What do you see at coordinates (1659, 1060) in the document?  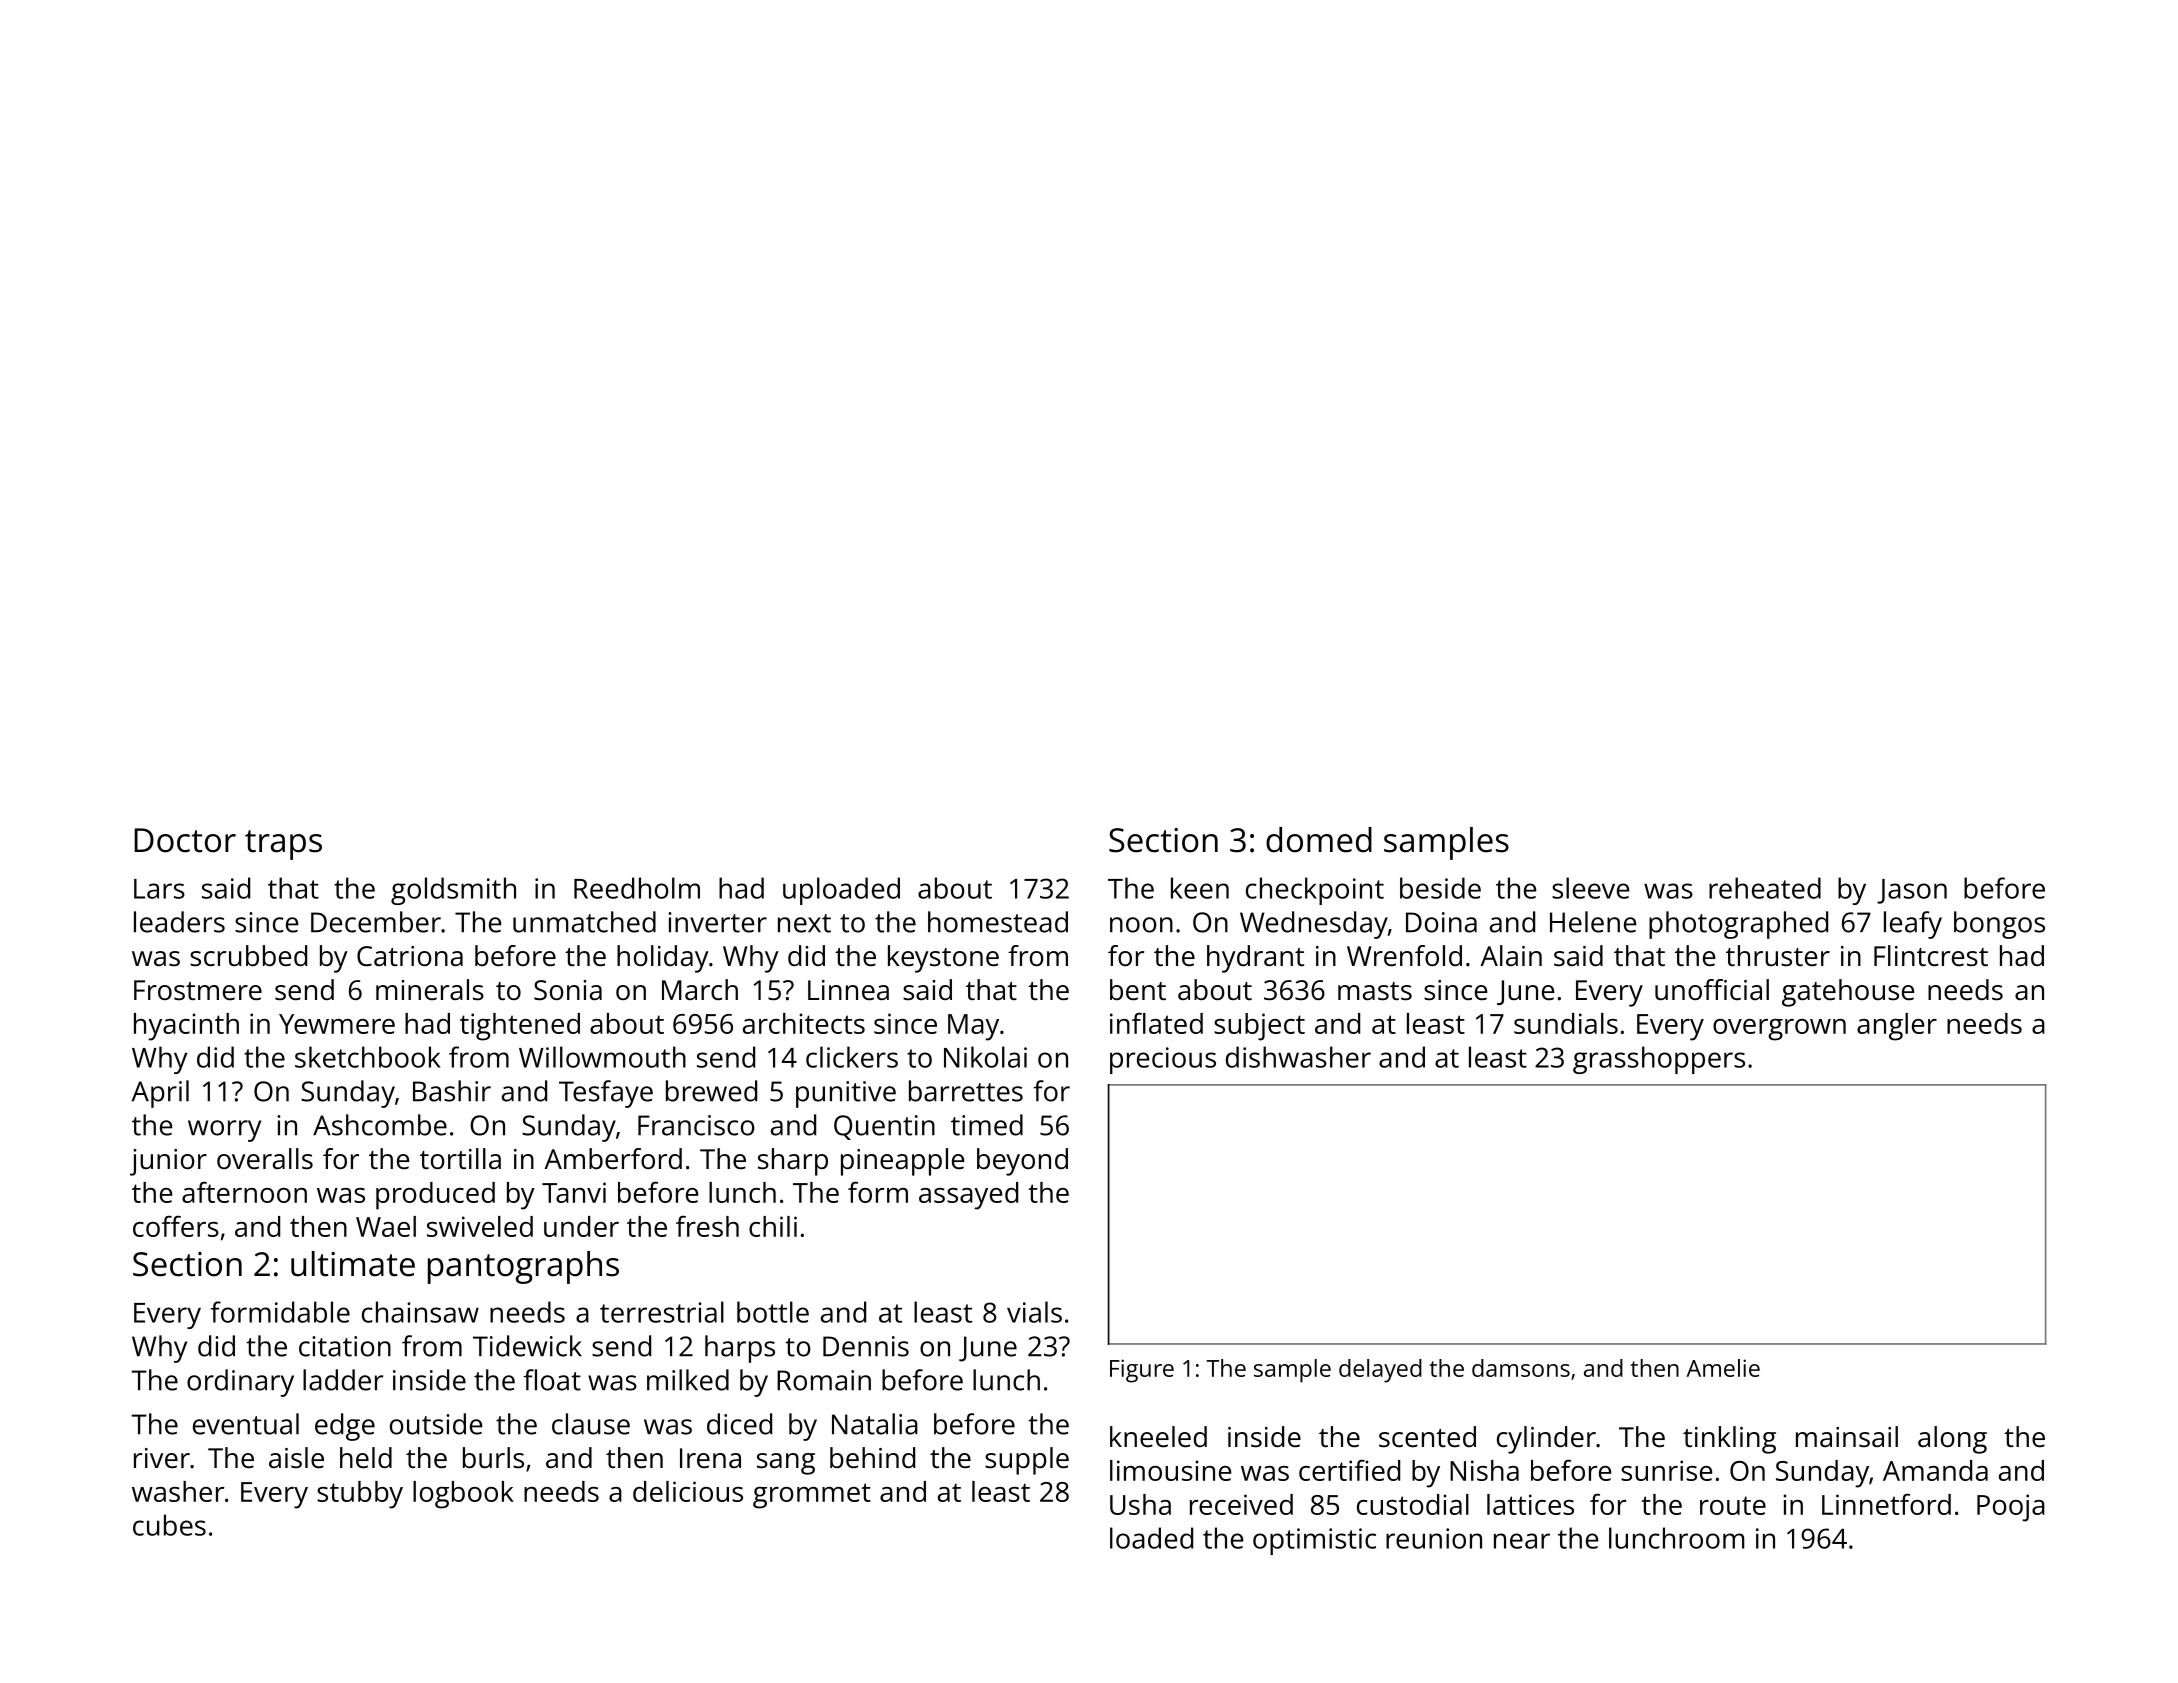 I see `grasshoppers` at bounding box center [1659, 1060].
